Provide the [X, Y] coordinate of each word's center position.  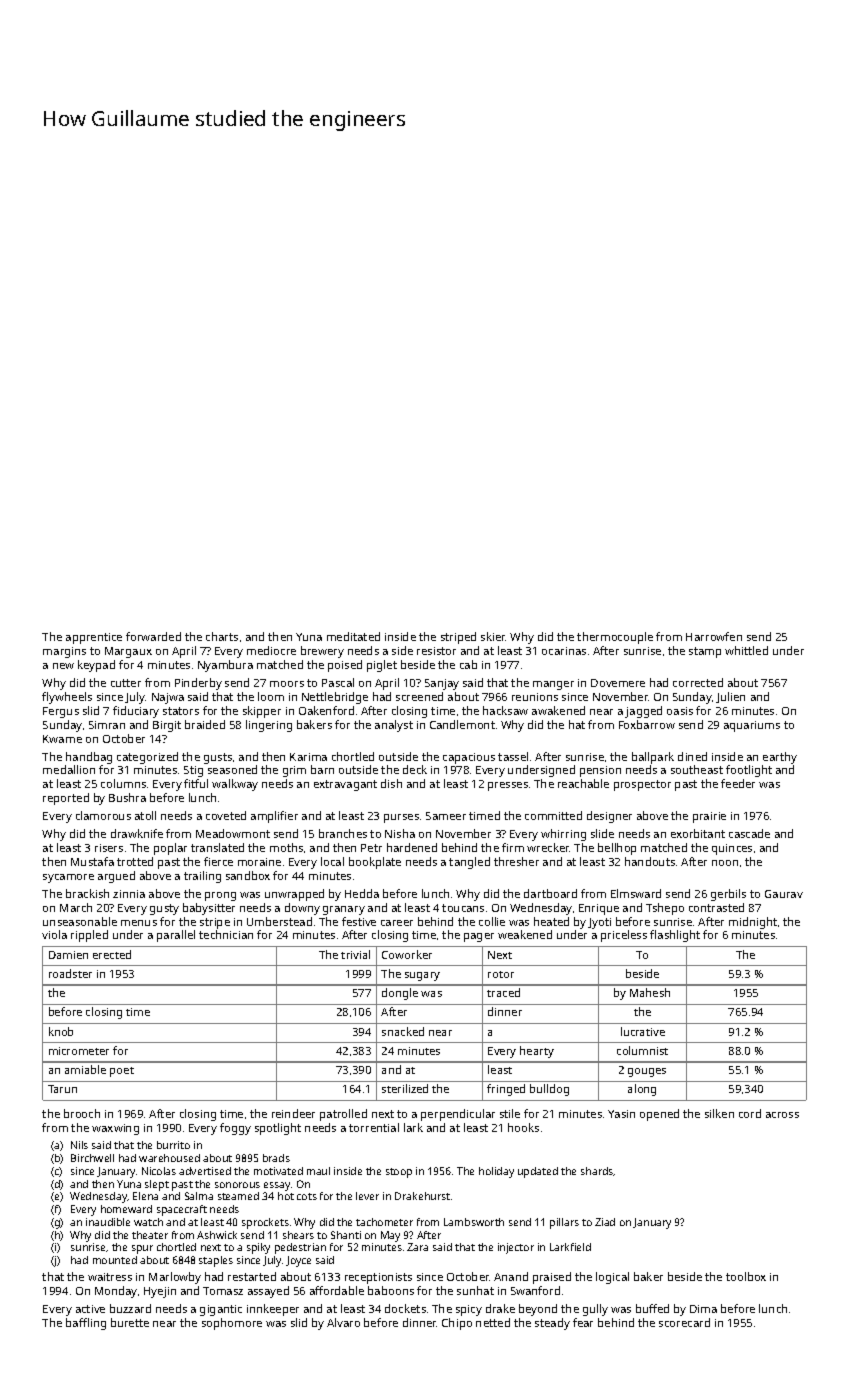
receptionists [378, 1278]
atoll [145, 815]
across [782, 1115]
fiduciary [136, 712]
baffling [86, 1324]
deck [415, 769]
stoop [399, 1173]
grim [294, 771]
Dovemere [618, 683]
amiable [85, 1069]
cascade [749, 833]
